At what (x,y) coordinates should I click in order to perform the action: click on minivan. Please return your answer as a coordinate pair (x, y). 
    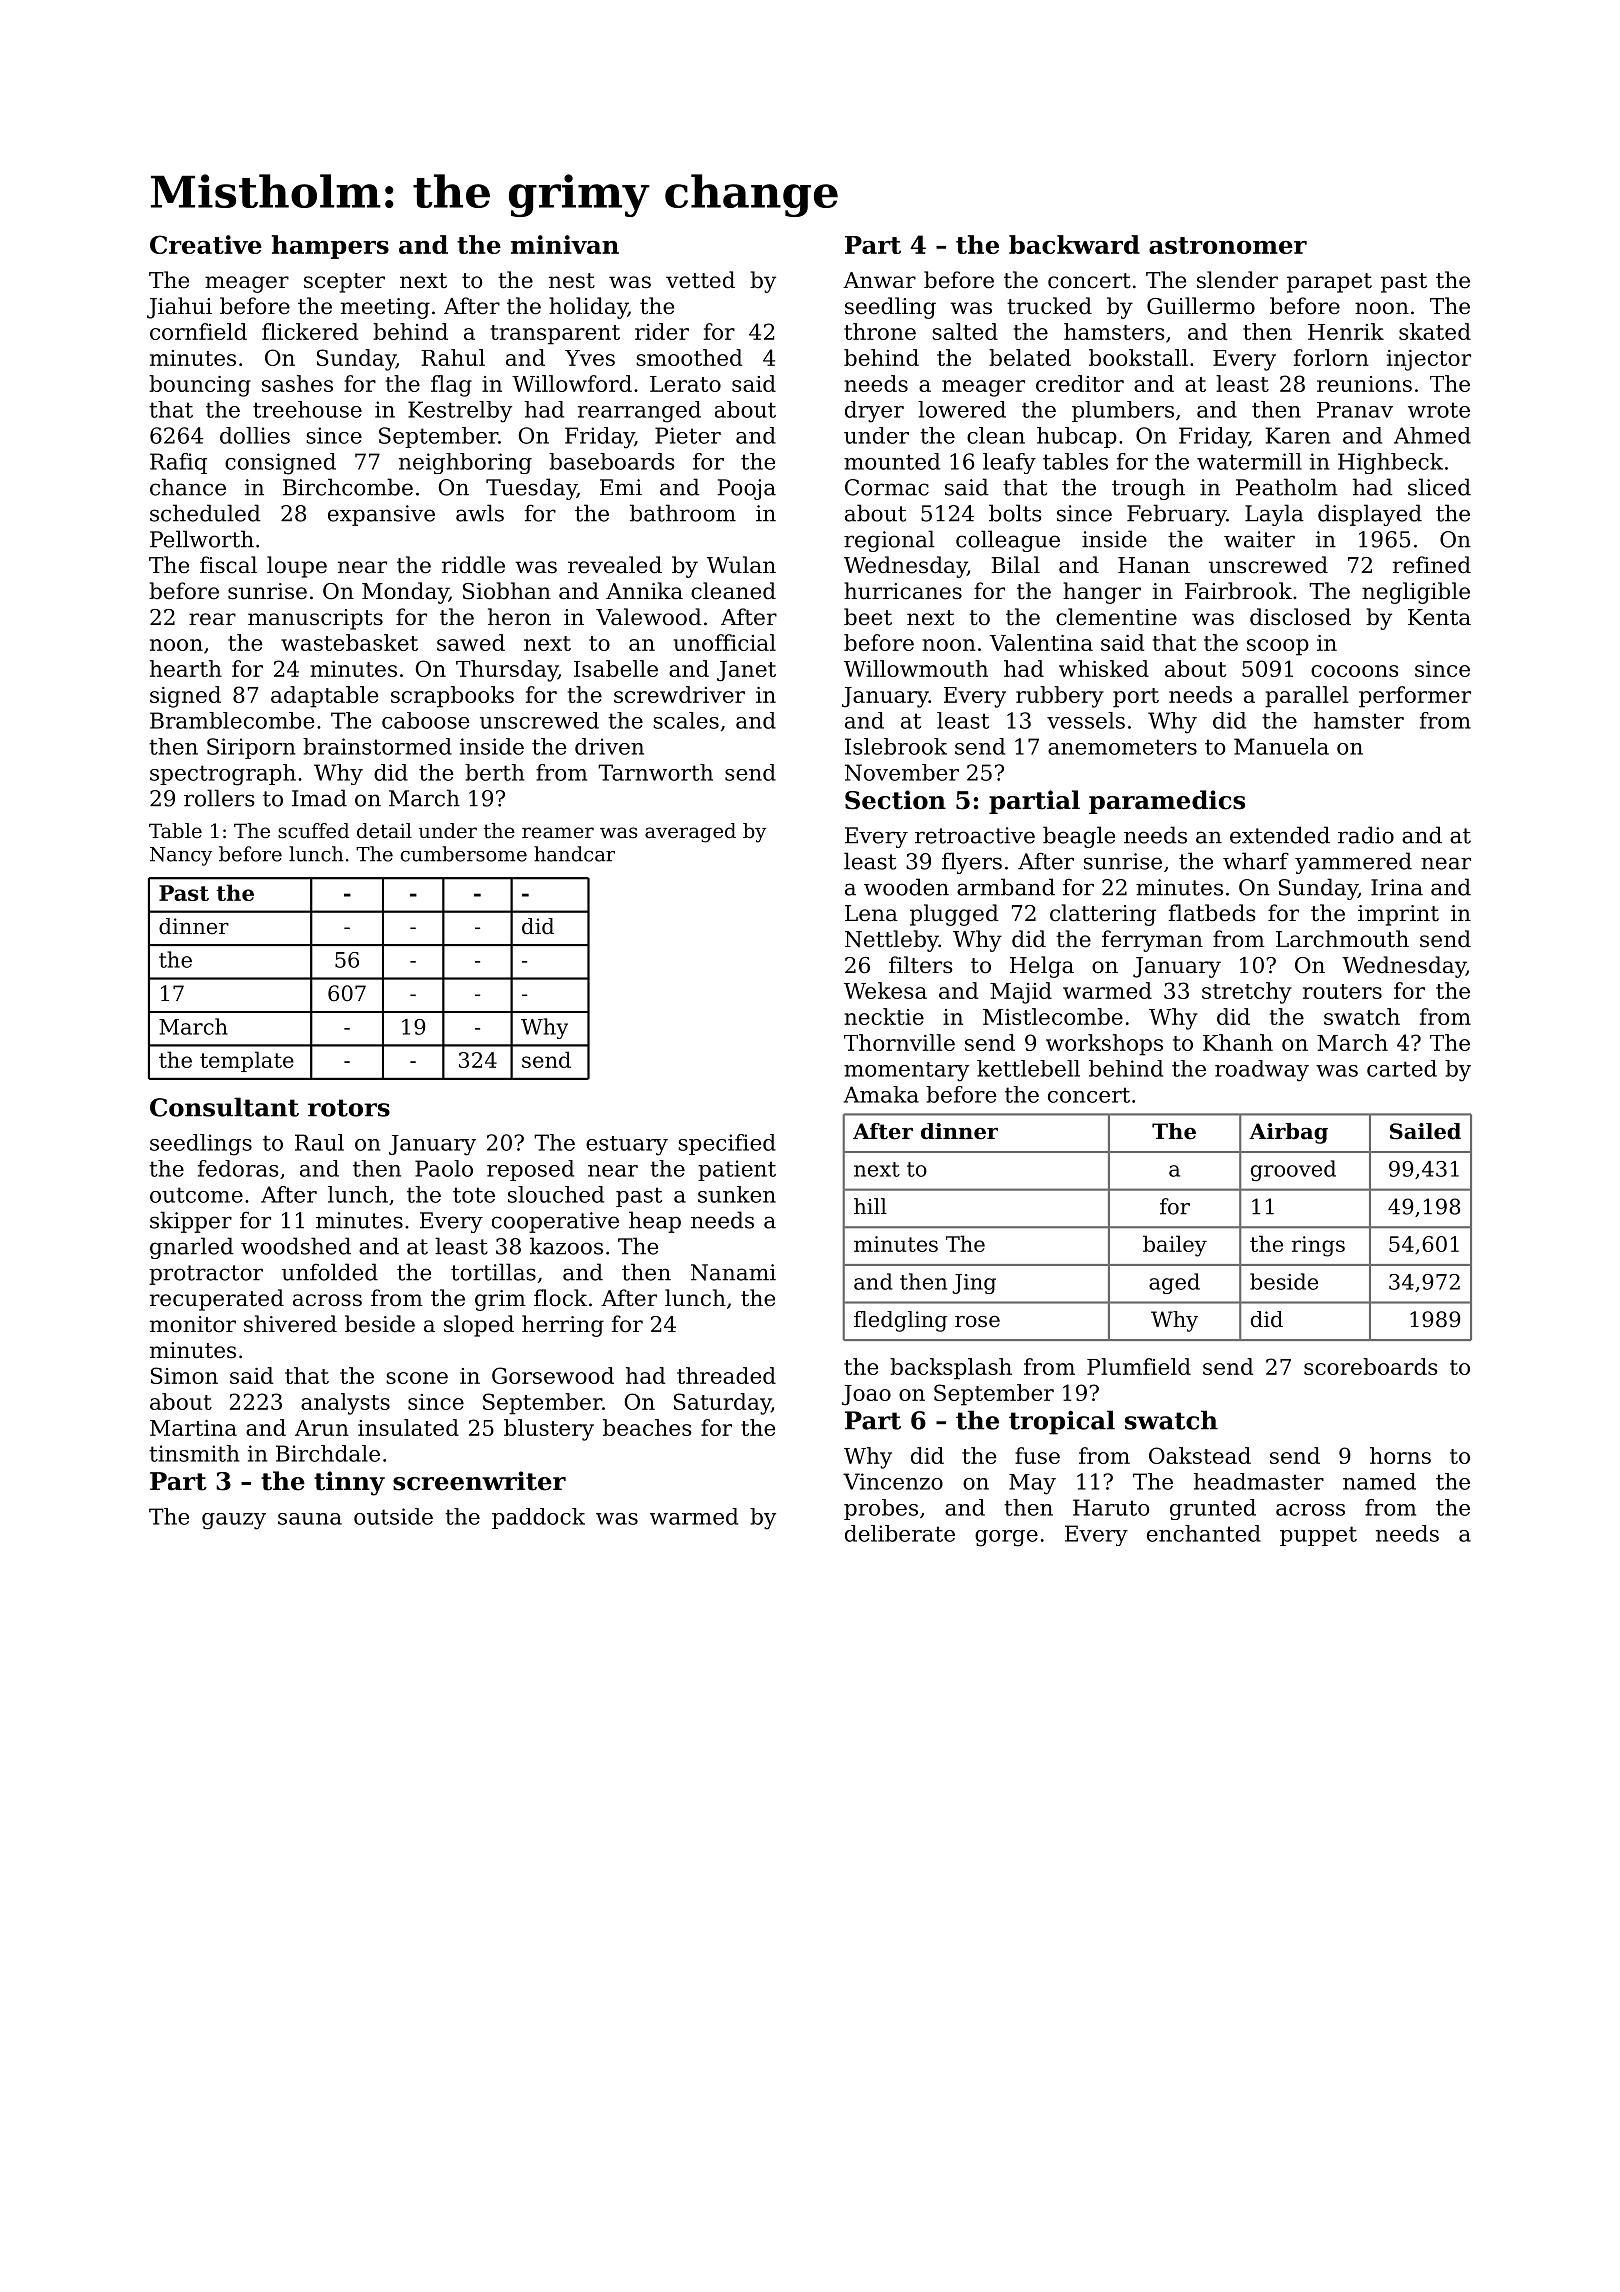
    Looking at the image, I should click on (565, 244).
